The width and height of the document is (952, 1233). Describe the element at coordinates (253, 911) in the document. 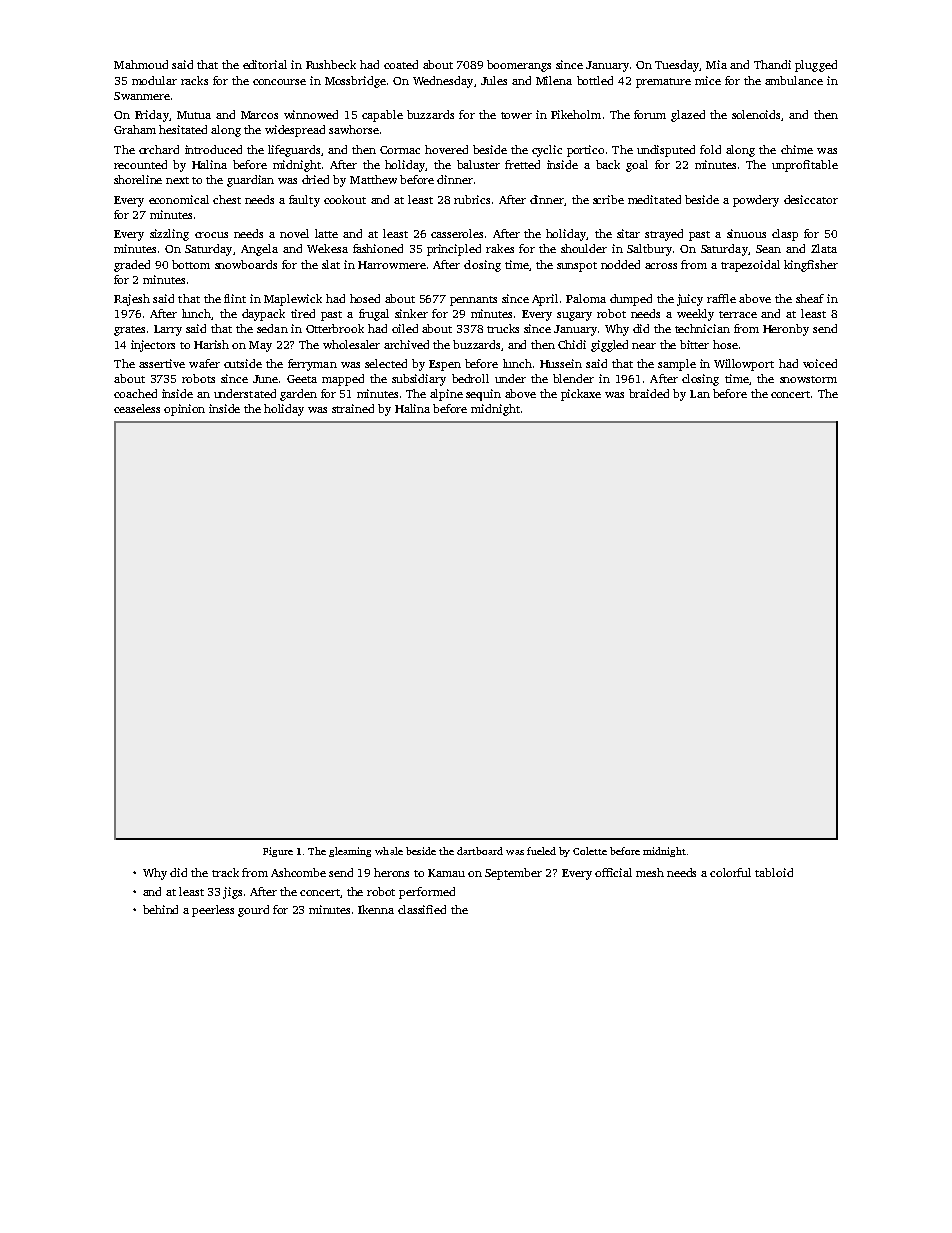

I see `gourd` at that location.
